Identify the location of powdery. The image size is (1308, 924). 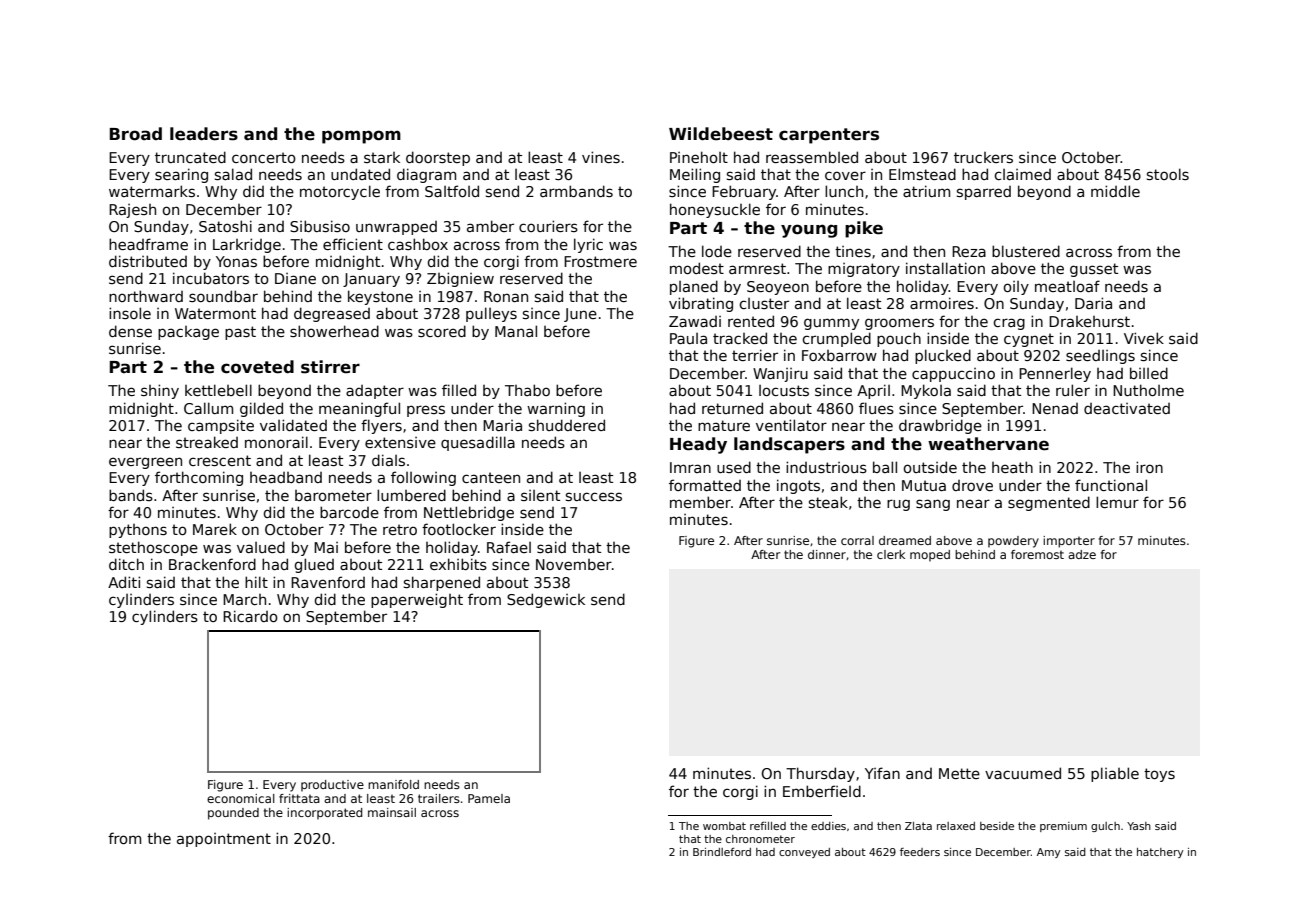
(1013, 542).
